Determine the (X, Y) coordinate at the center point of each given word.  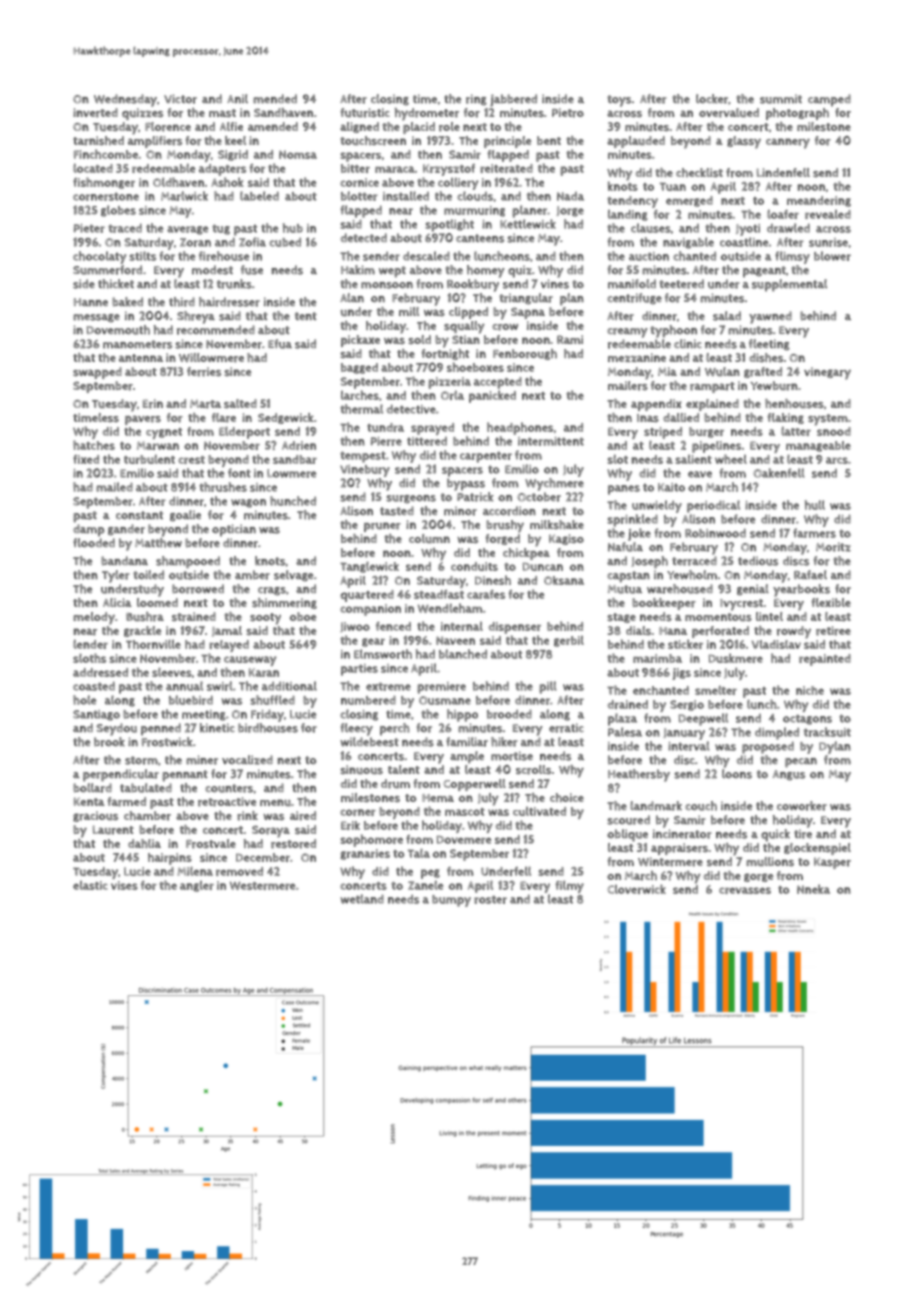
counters (229, 788)
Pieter (89, 228)
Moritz (833, 547)
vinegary (827, 373)
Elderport (244, 432)
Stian (466, 339)
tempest (363, 457)
